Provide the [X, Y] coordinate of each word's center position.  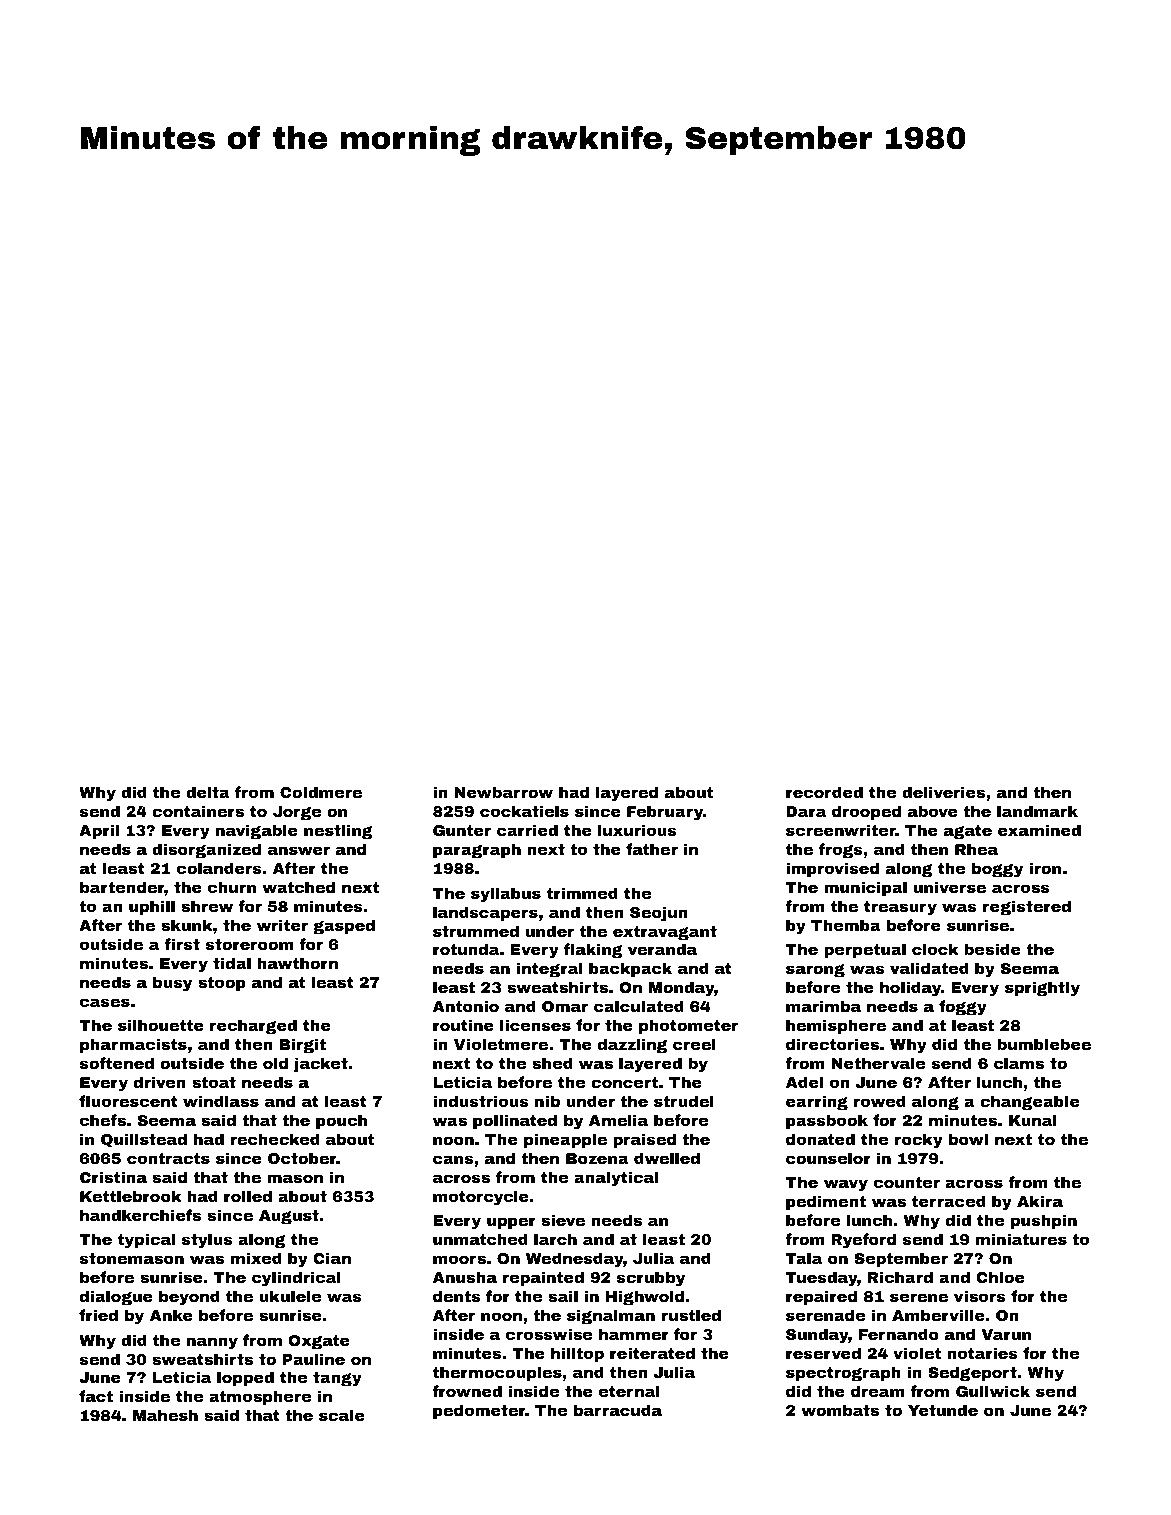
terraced [949, 1201]
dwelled [667, 1158]
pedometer [479, 1411]
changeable [1030, 1103]
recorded [824, 792]
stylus [207, 1241]
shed [552, 1063]
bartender [122, 888]
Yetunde [943, 1410]
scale [342, 1415]
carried [527, 830]
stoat [214, 1082]
